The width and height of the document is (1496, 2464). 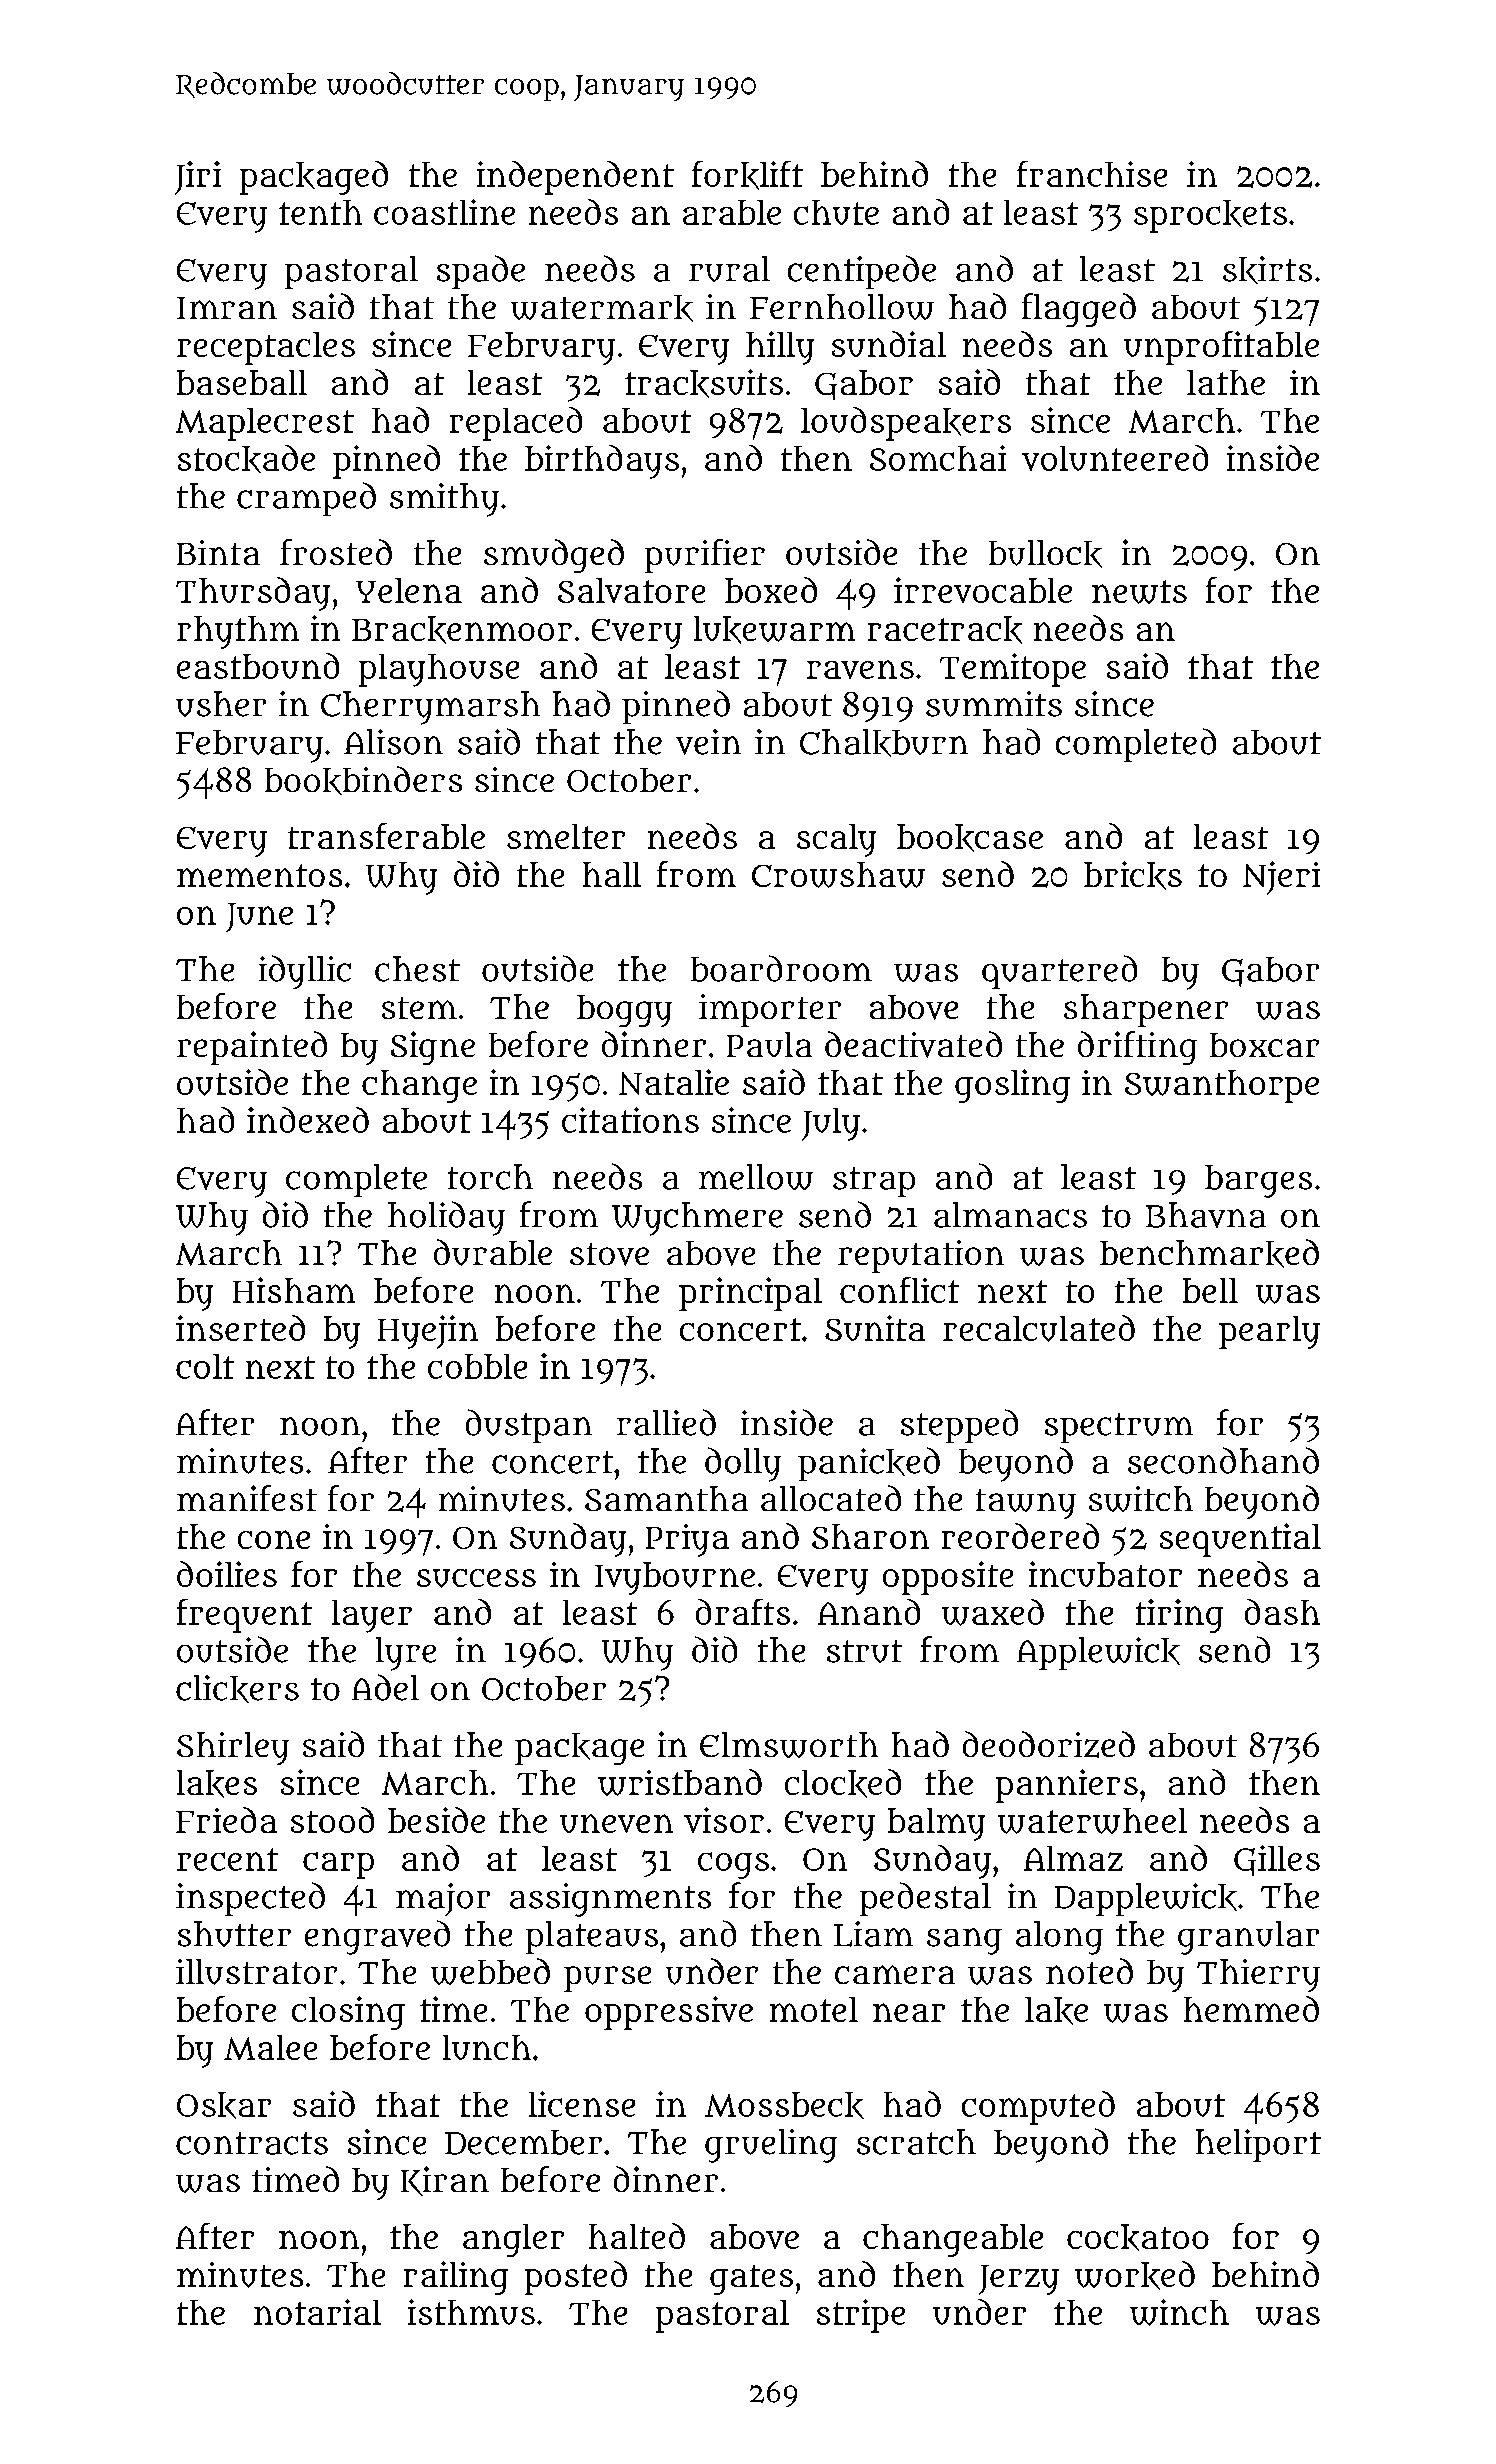 What do you see at coordinates (1264, 1045) in the document?
I see `boxcar` at bounding box center [1264, 1045].
